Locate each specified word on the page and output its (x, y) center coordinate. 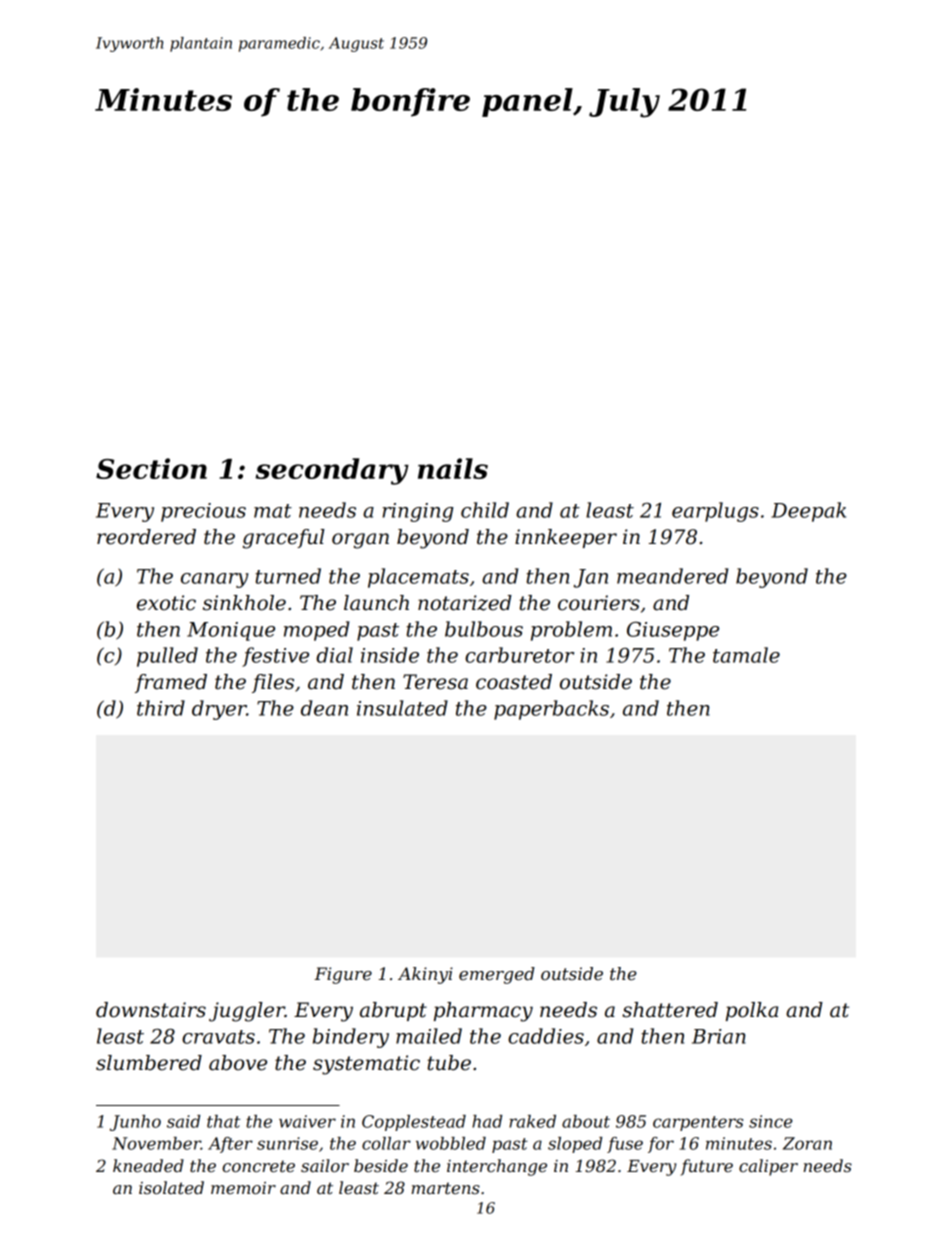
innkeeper (566, 538)
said (183, 1121)
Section (151, 468)
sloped (575, 1145)
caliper (768, 1167)
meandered (672, 576)
